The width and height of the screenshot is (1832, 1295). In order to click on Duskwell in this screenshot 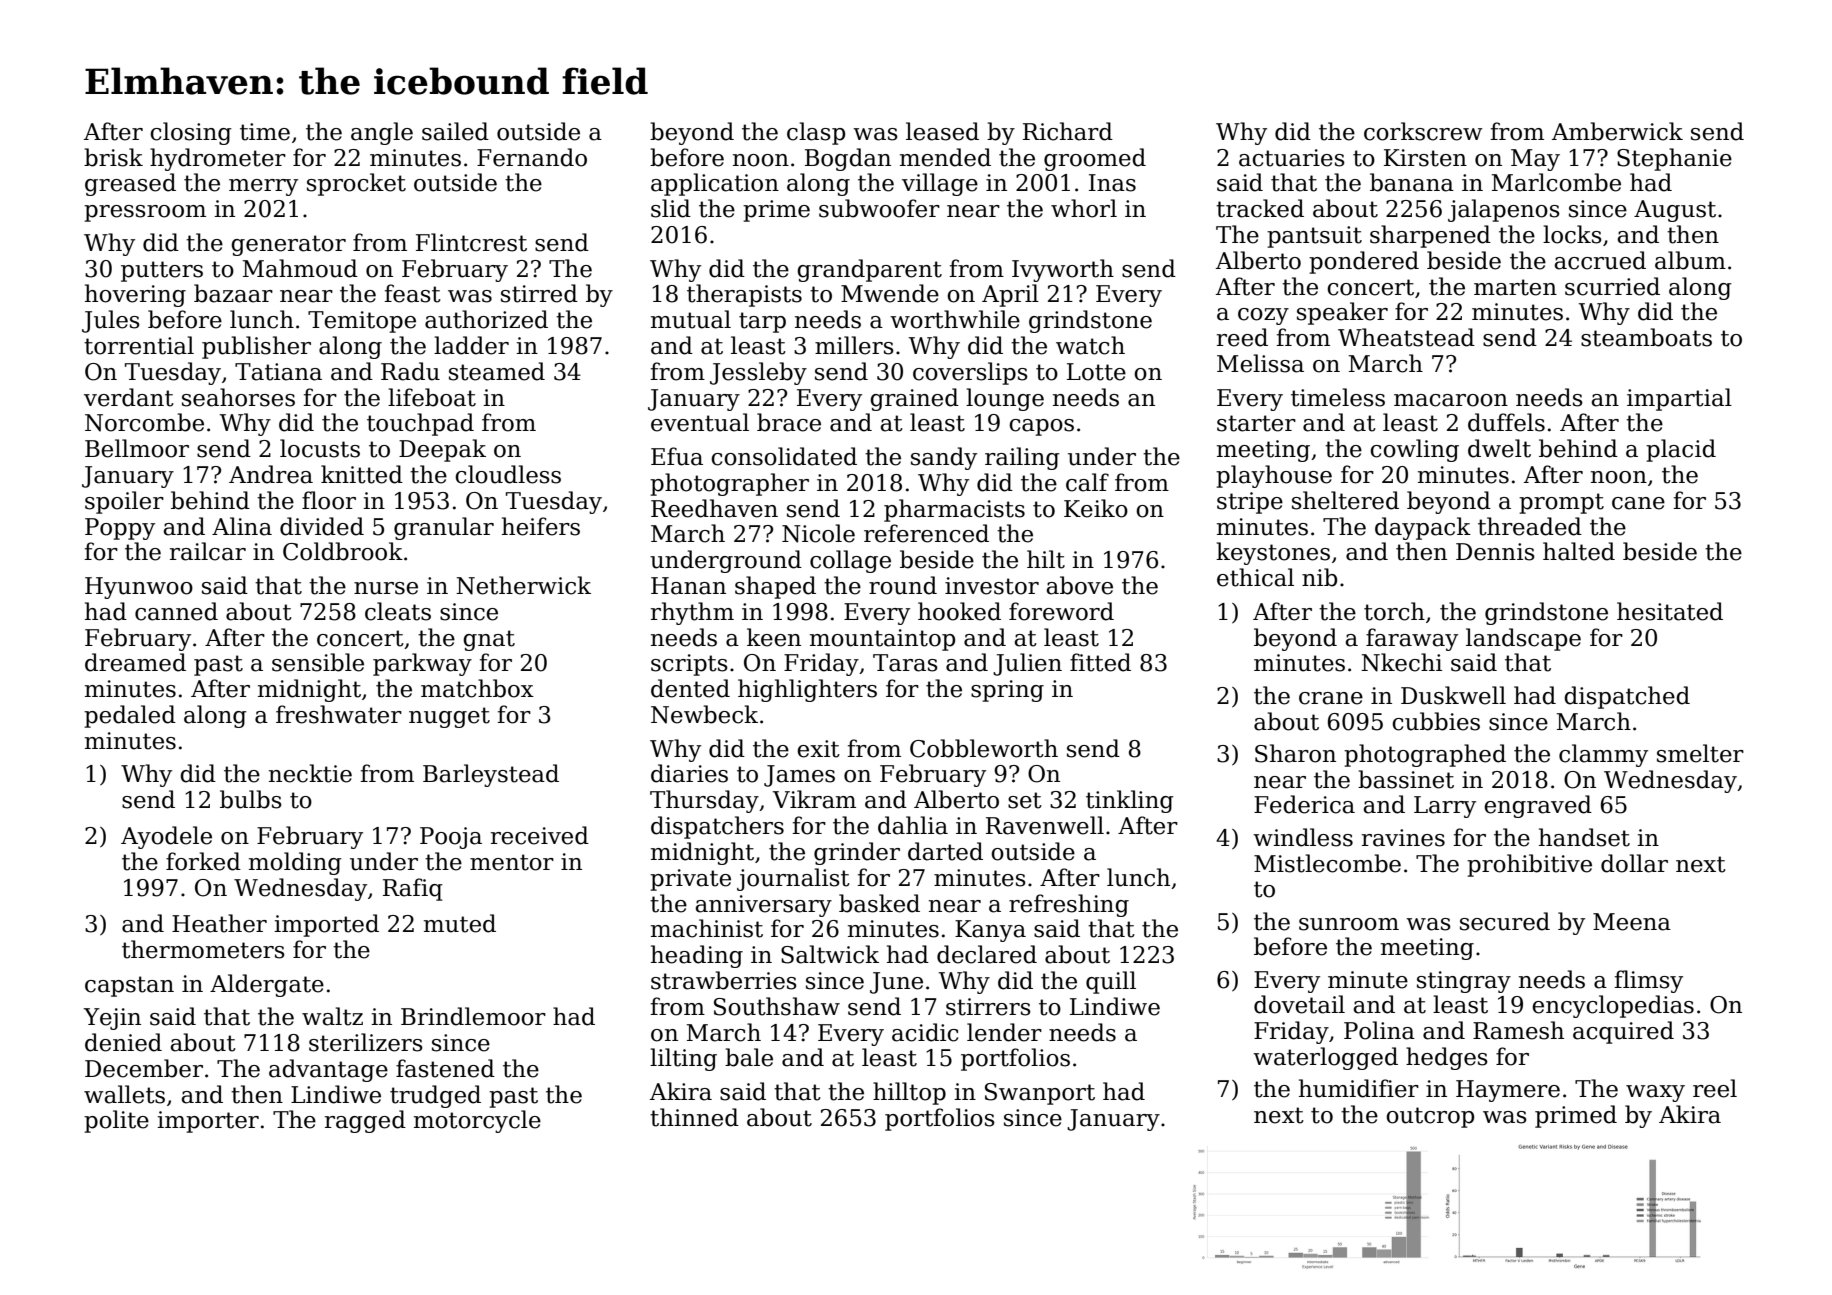, I will do `click(1453, 695)`.
